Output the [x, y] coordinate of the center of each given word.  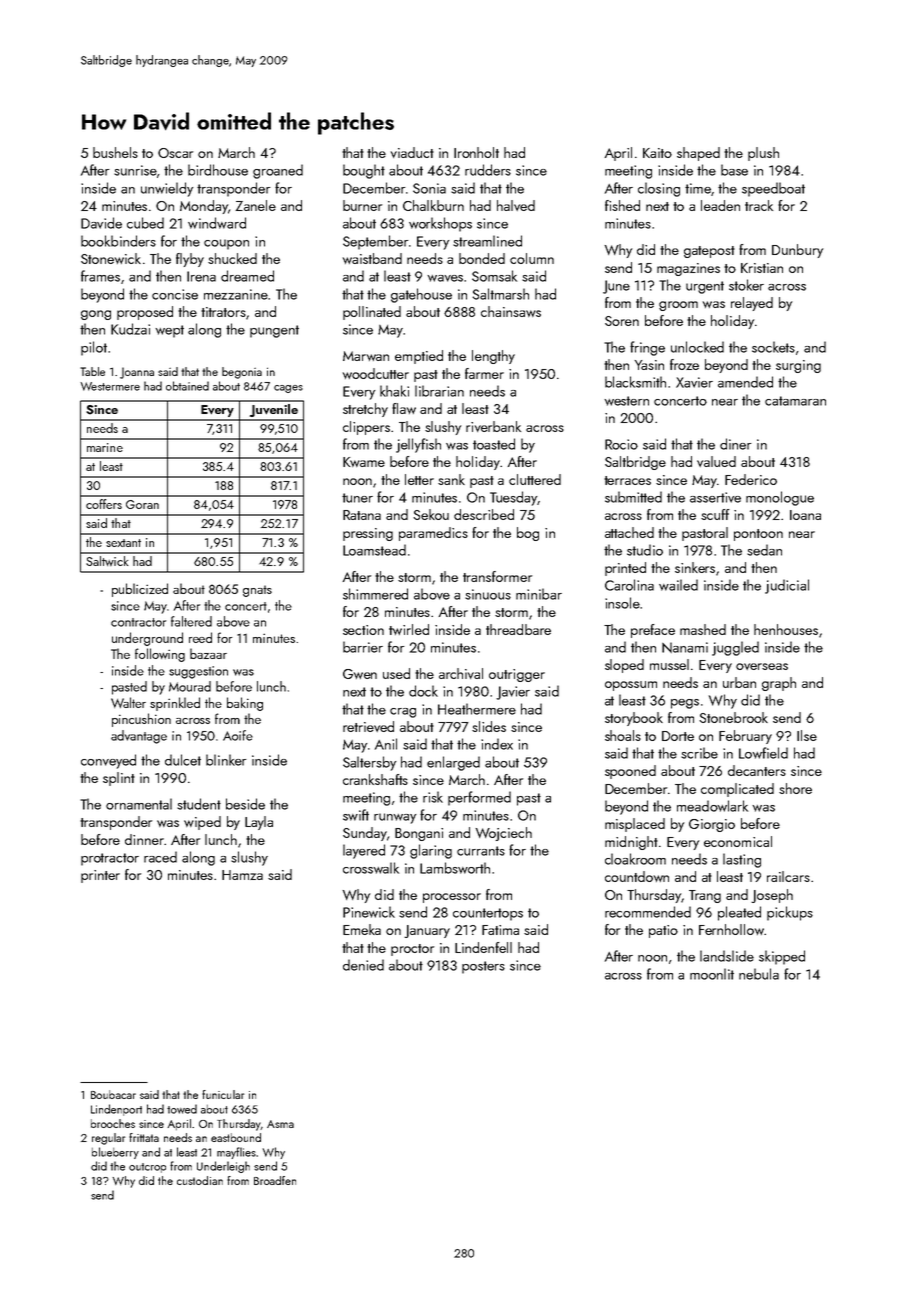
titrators [223, 312]
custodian [200, 1180]
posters [483, 967]
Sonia [429, 188]
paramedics [433, 534]
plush [763, 154]
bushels [115, 152]
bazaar [208, 653]
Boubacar [113, 1094]
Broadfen [275, 1180]
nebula [759, 974]
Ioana [805, 515]
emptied [419, 357]
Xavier [694, 382]
